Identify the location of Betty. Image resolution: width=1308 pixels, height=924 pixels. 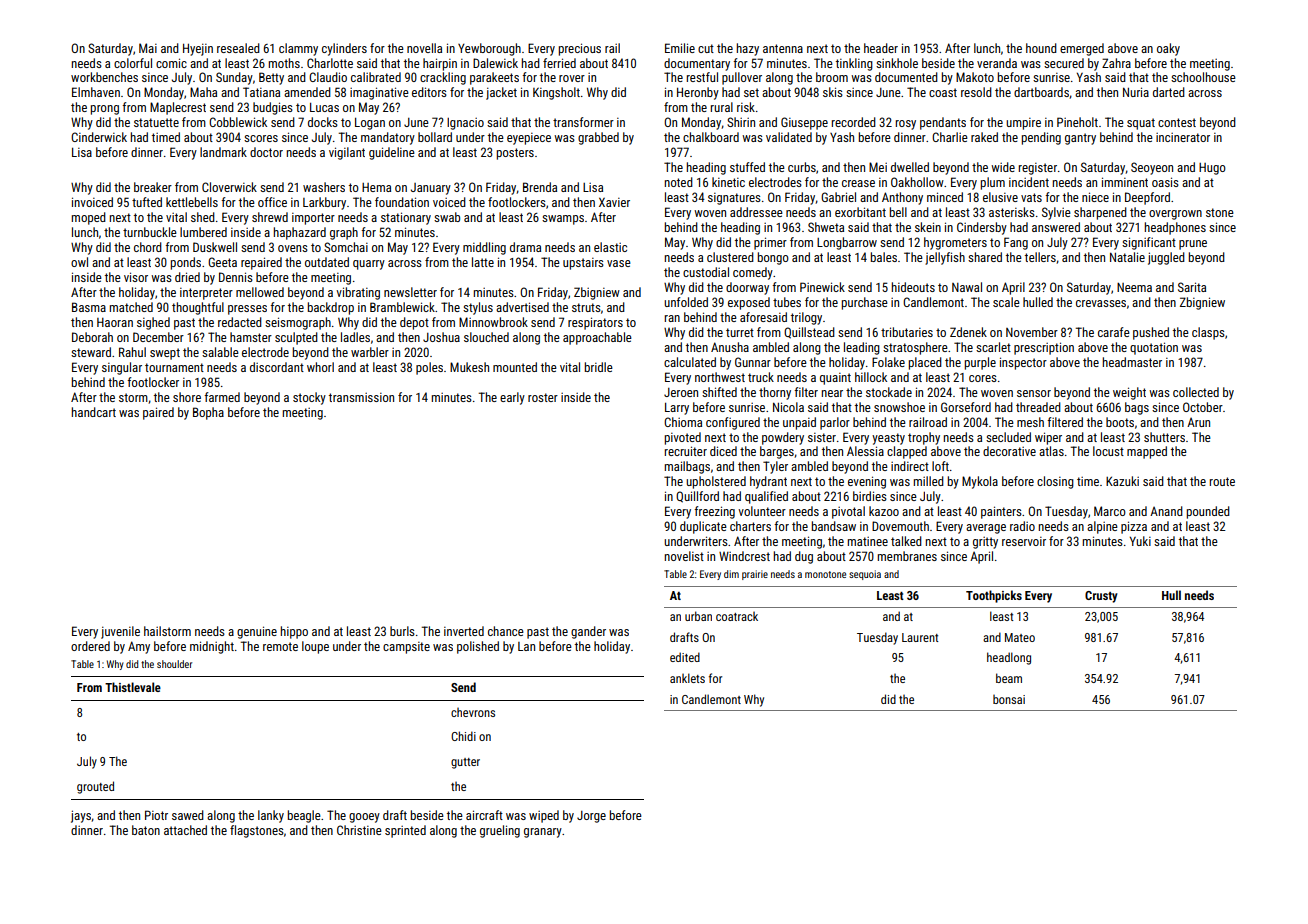
(271, 78).
